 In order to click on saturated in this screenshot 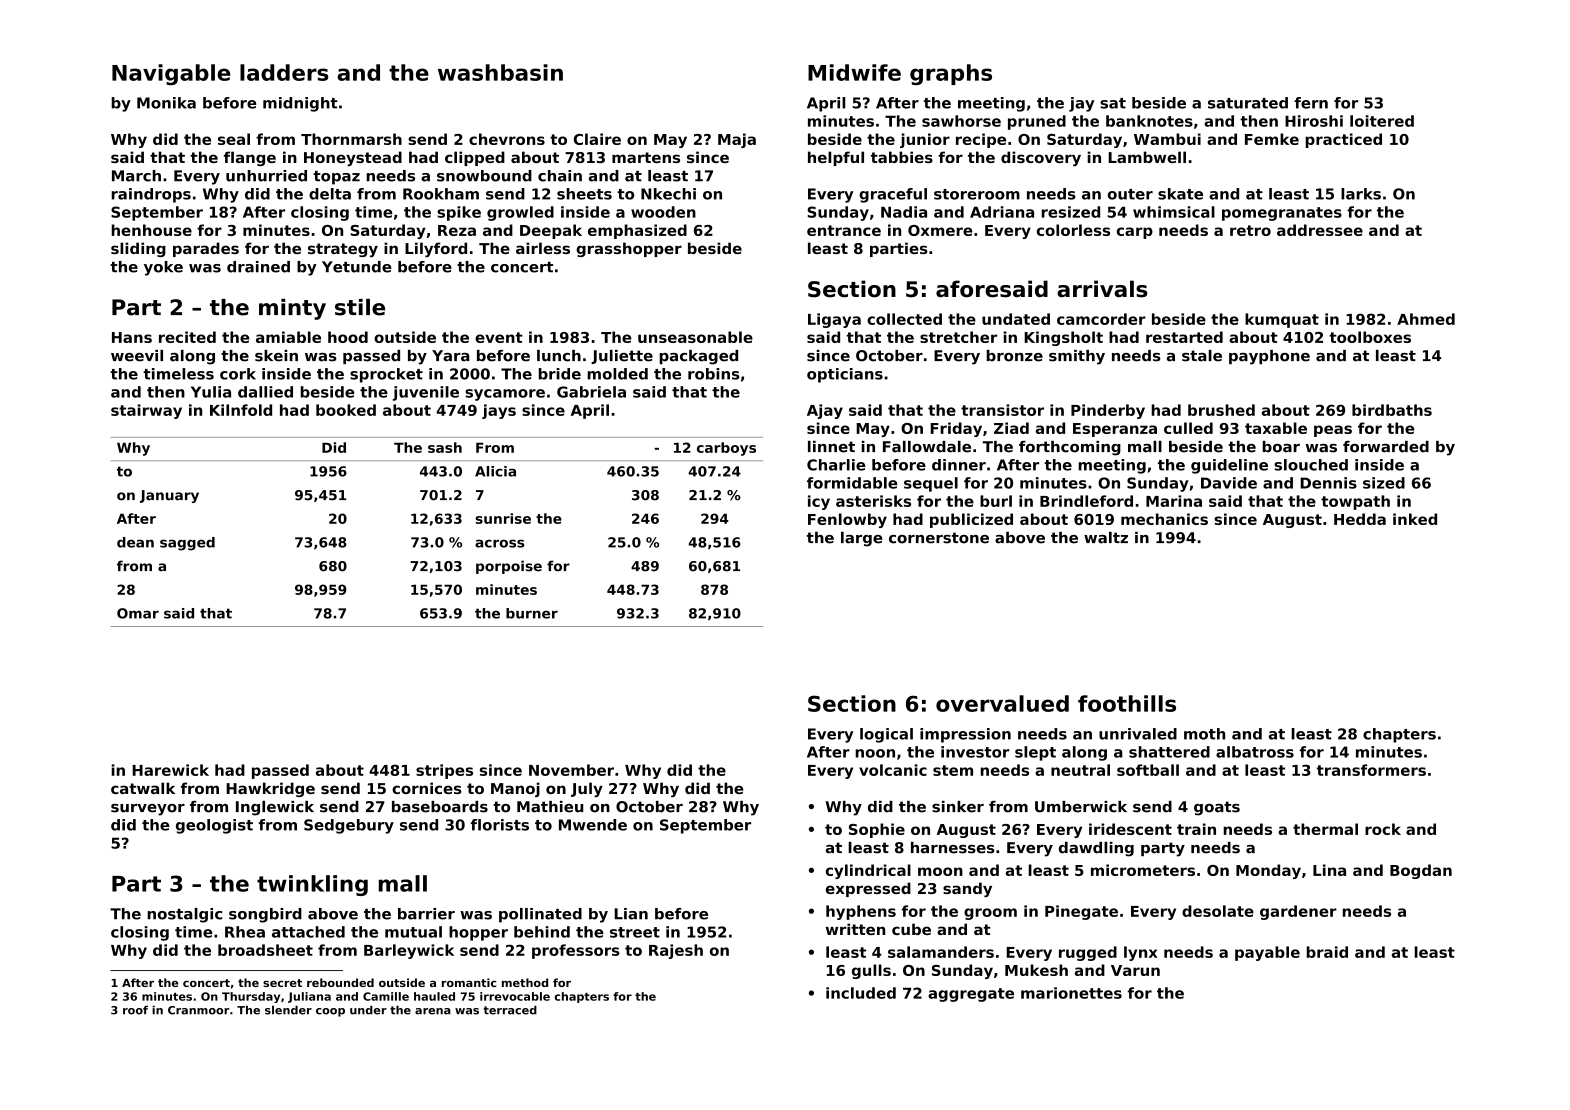, I will do `click(1248, 103)`.
